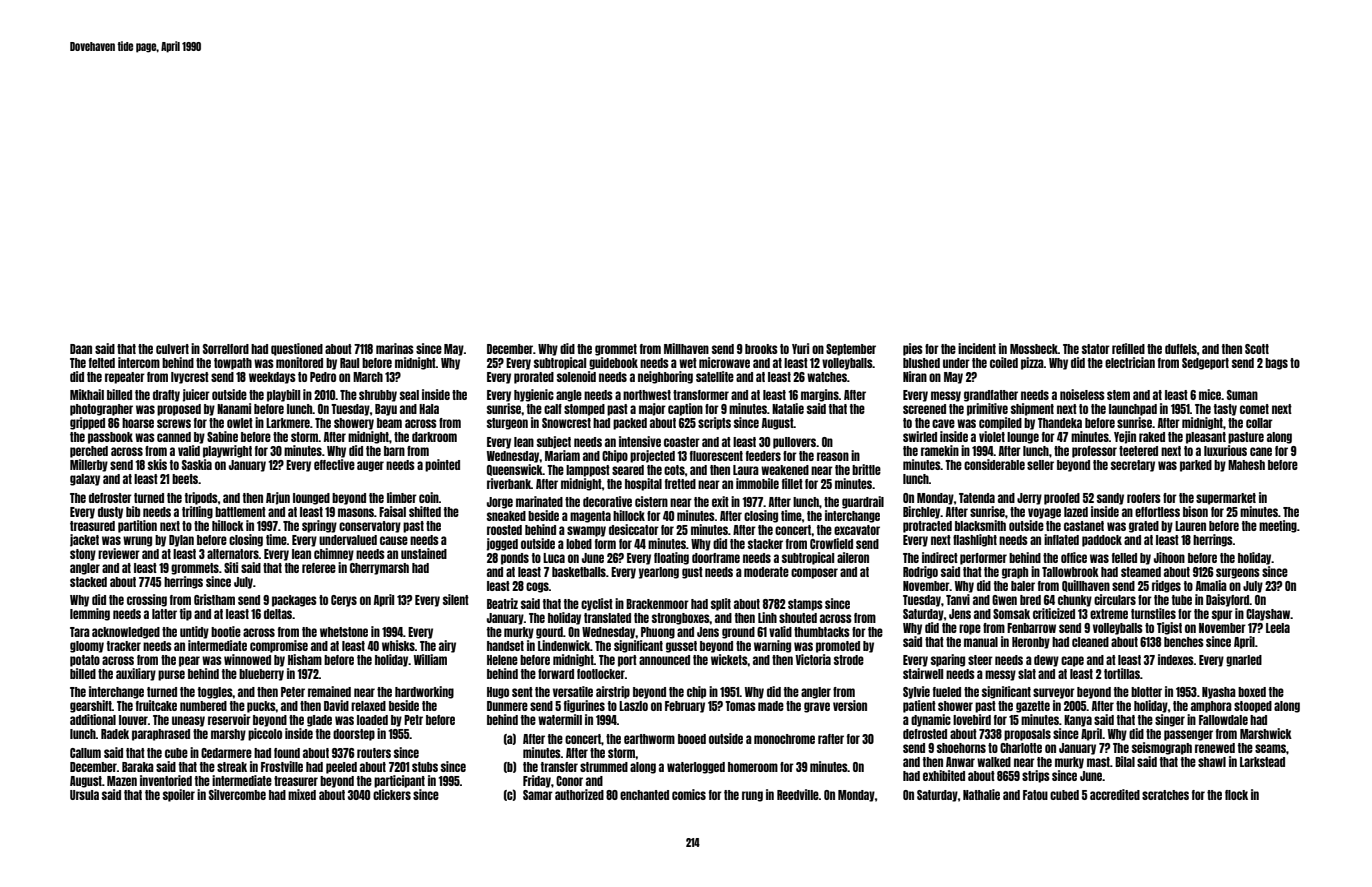  I want to click on tube, so click(1182, 600).
